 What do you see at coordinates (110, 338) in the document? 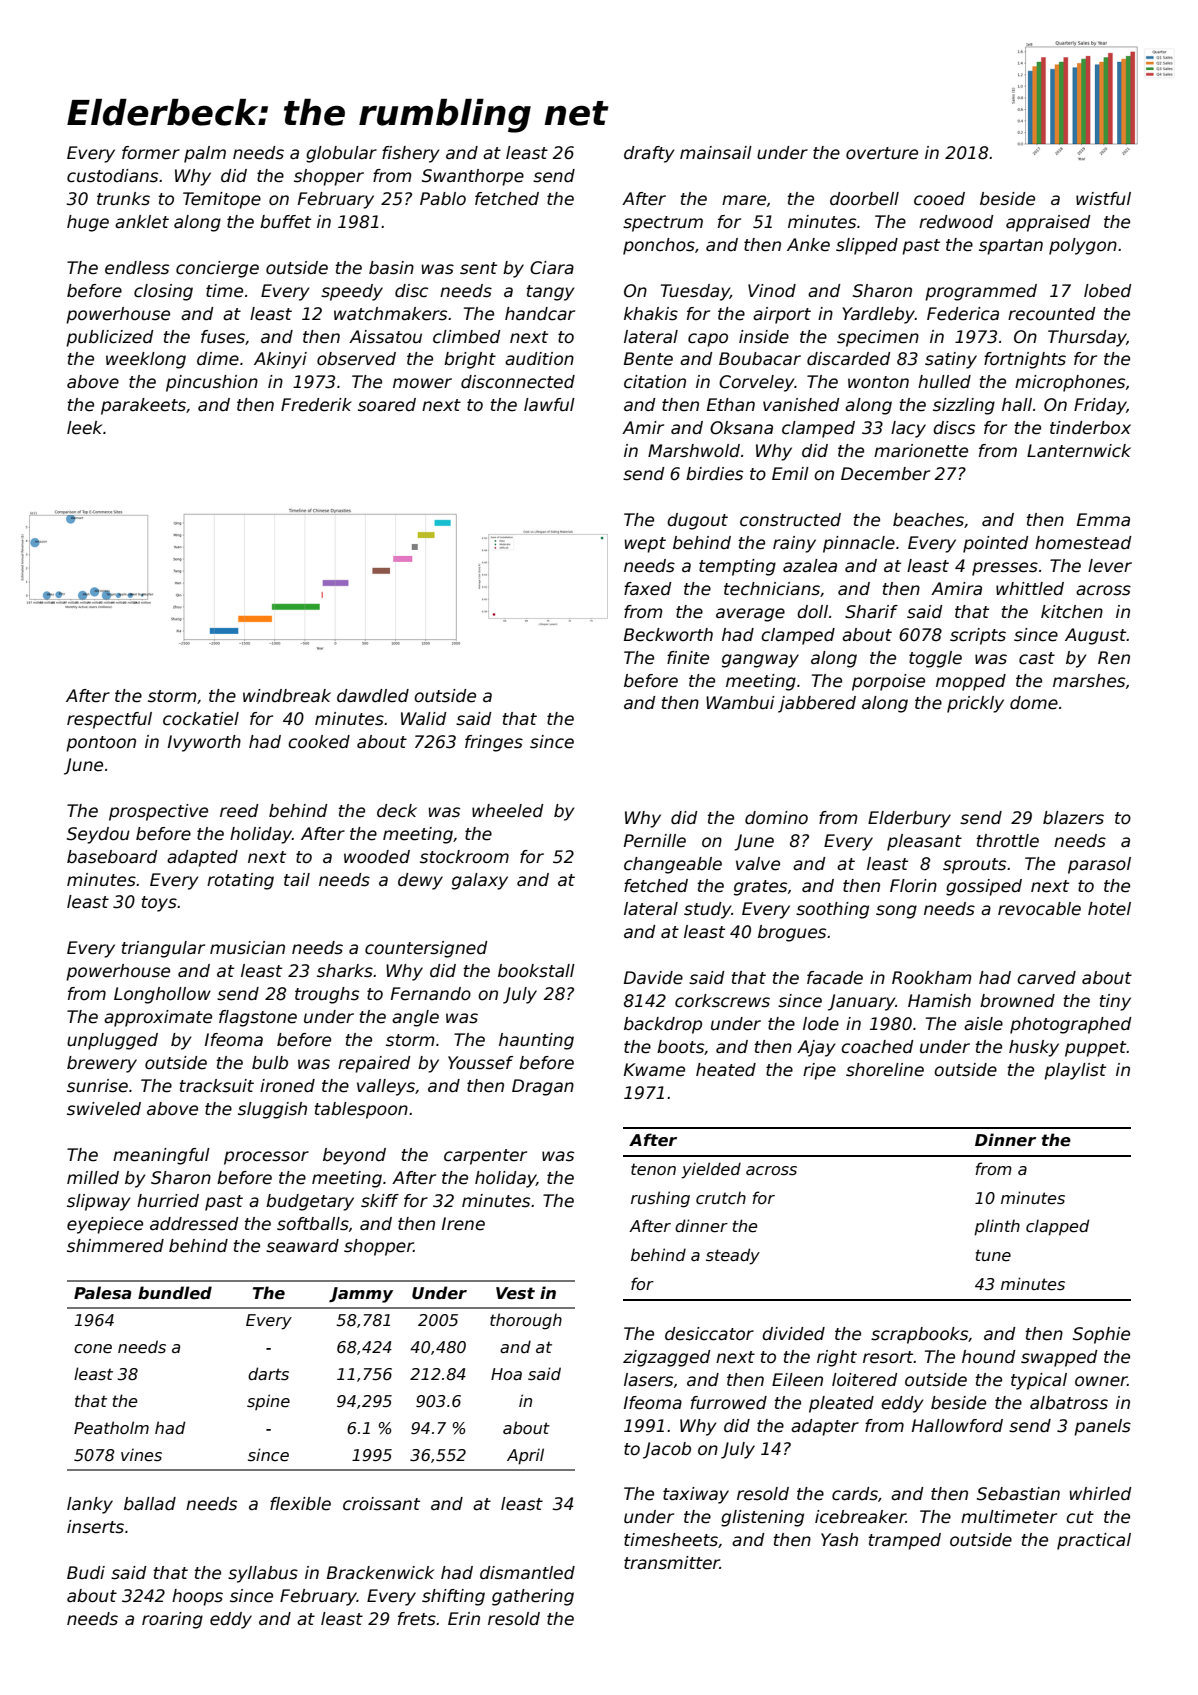
I see `publicized` at bounding box center [110, 338].
